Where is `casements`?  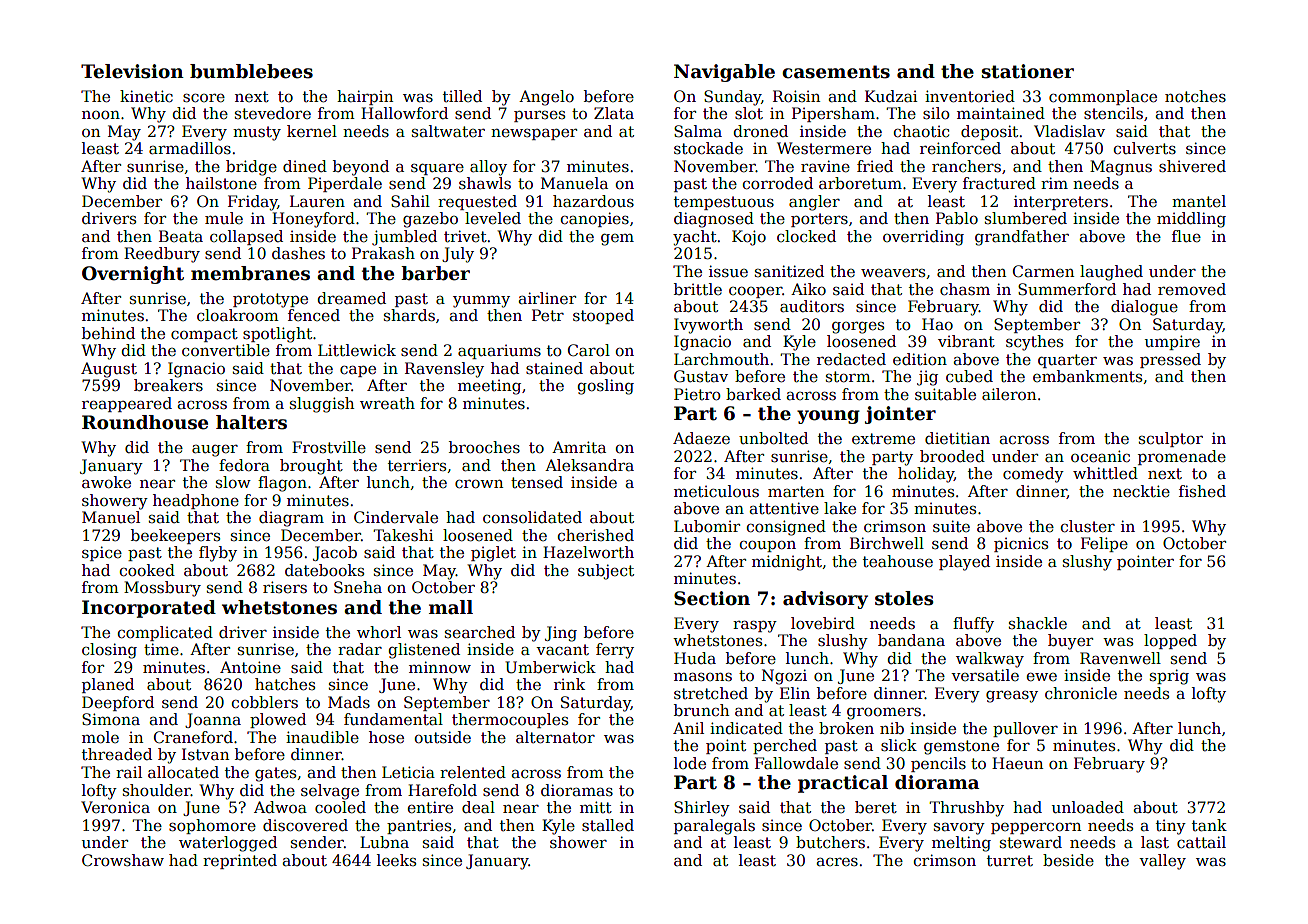
casements is located at coordinates (836, 72).
